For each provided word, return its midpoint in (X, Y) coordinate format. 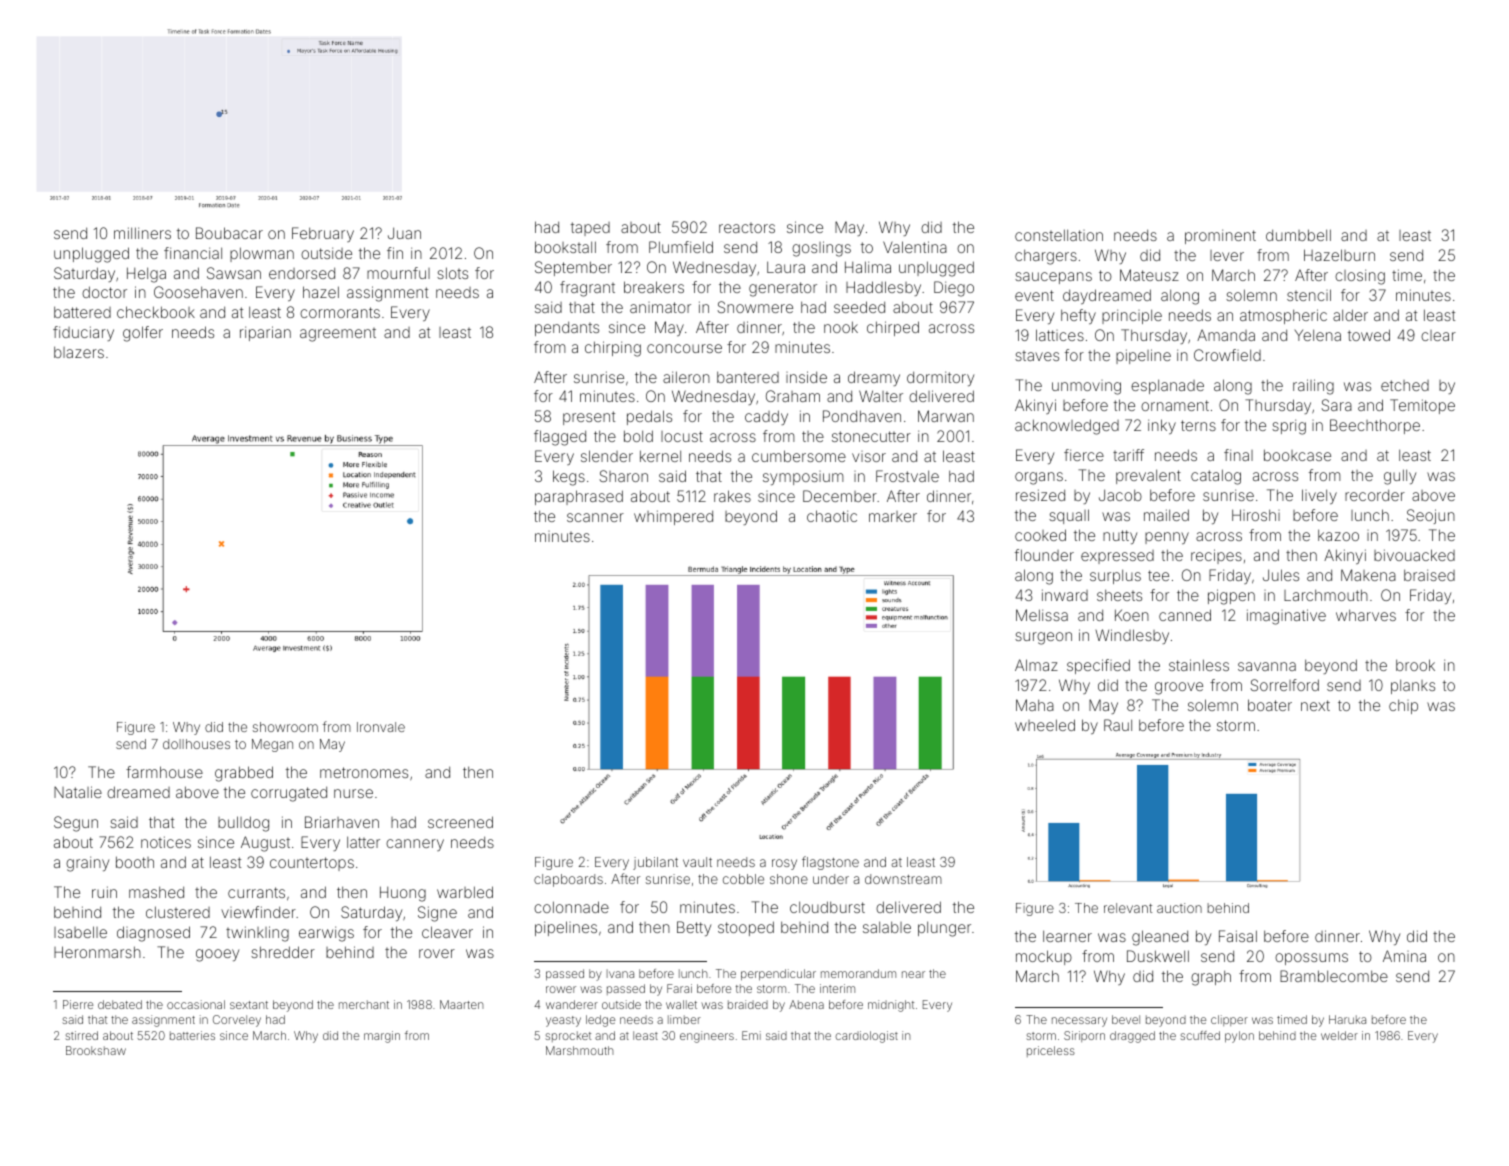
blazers (79, 352)
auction (1179, 908)
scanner (595, 517)
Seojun (1431, 516)
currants (256, 892)
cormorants (340, 312)
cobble (743, 879)
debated (120, 1004)
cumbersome (799, 456)
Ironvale (381, 727)
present (589, 418)
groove (1179, 688)
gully (1400, 477)
